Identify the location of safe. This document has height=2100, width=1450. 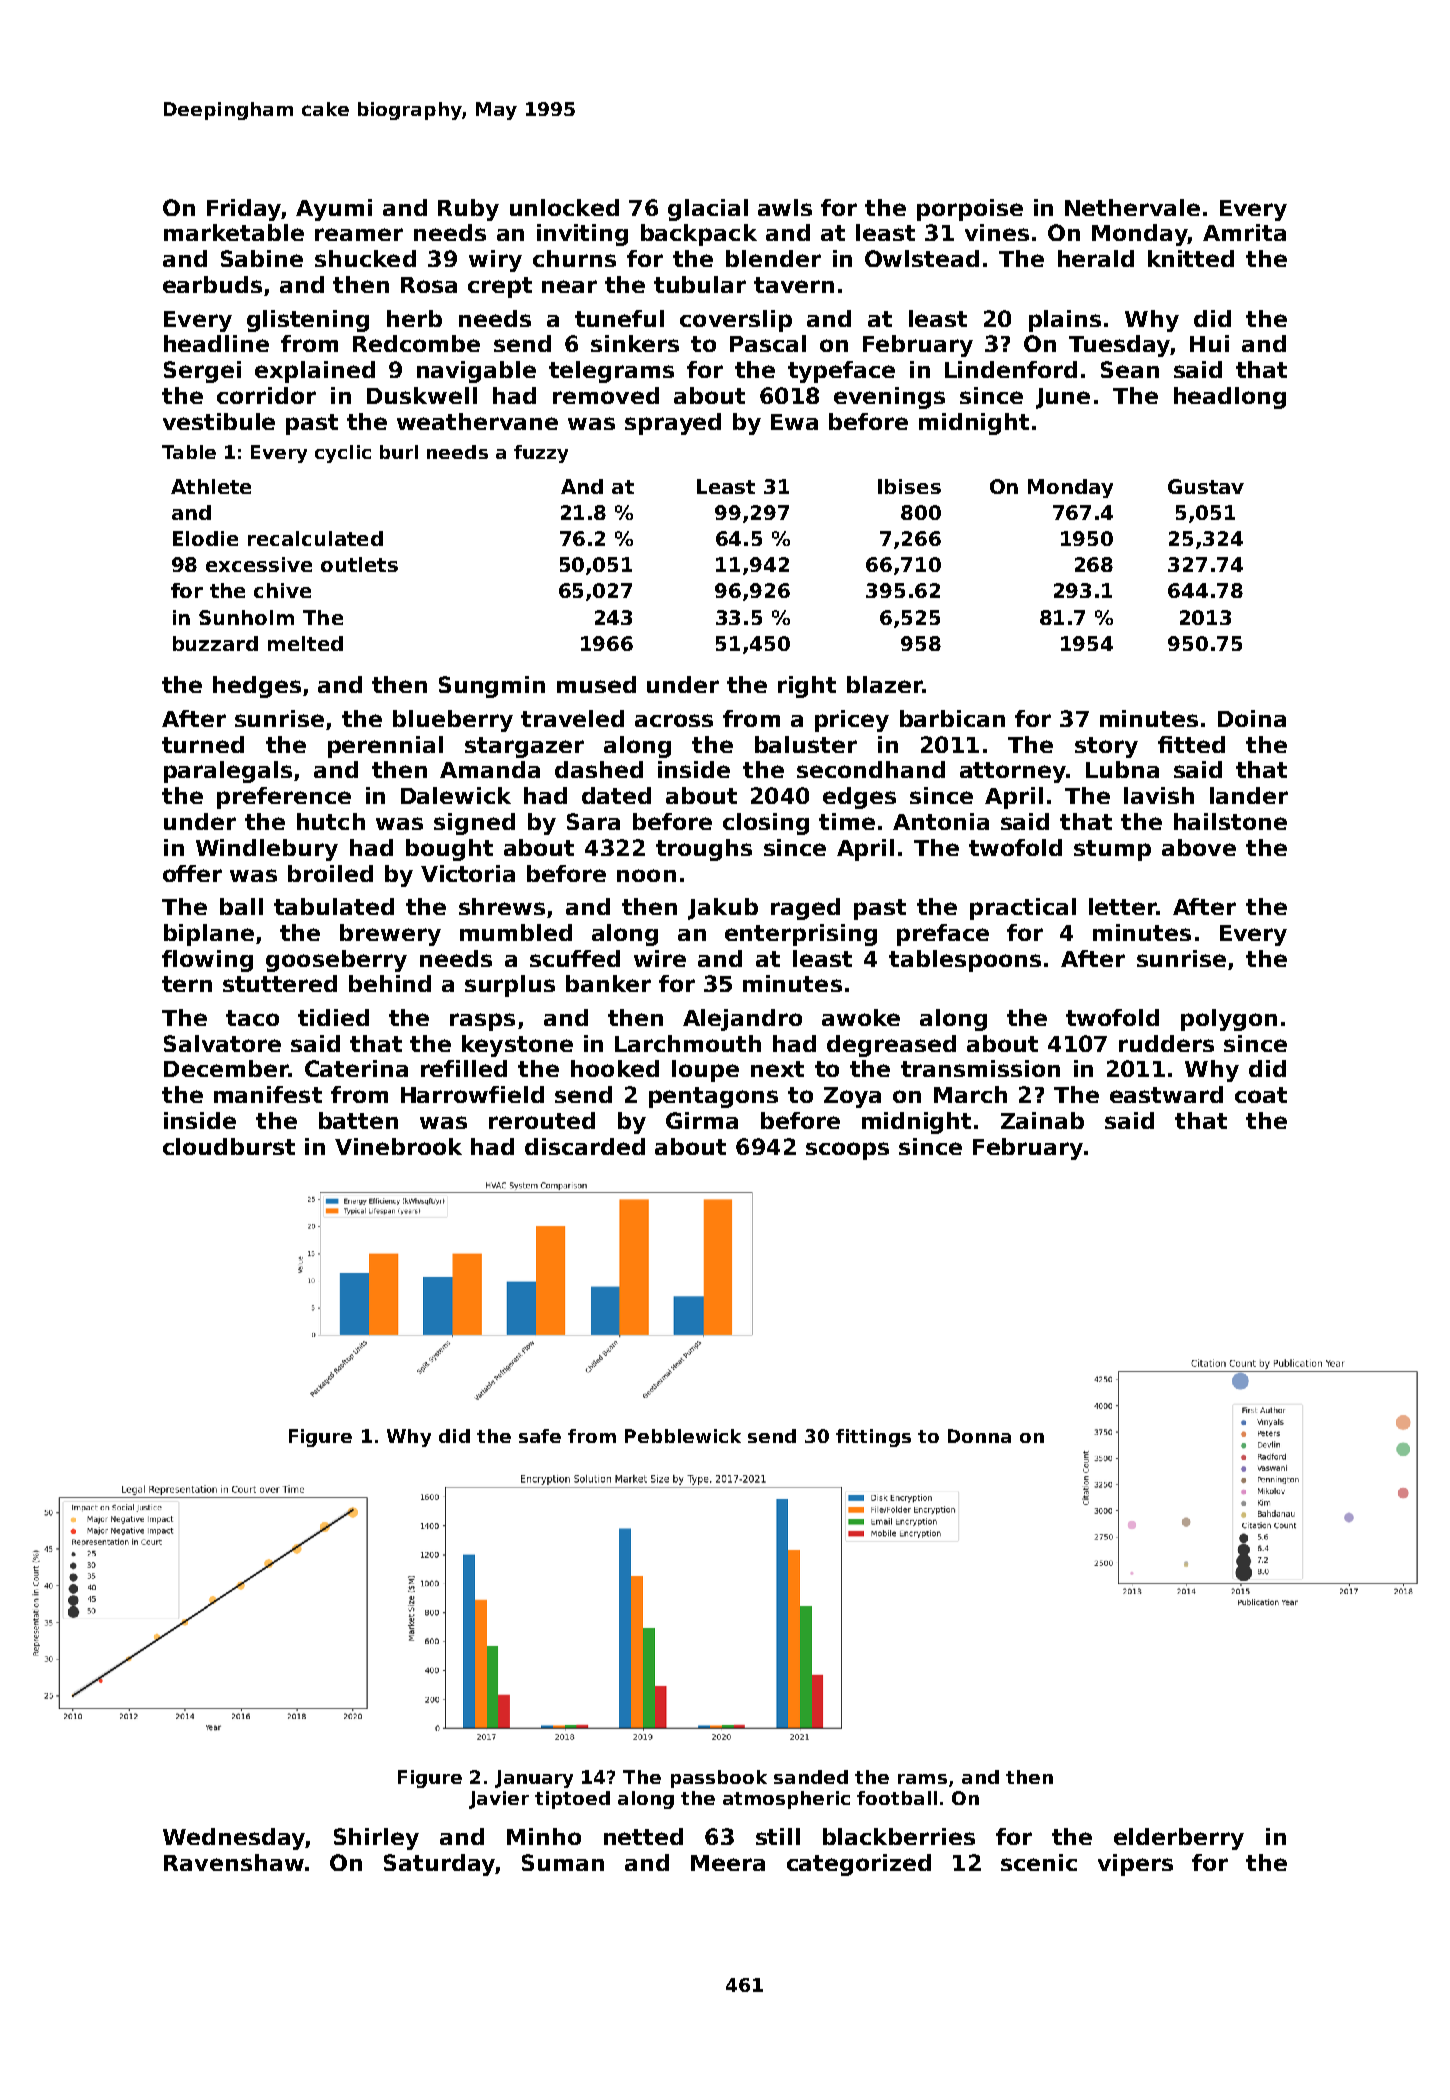
(540, 1436).
